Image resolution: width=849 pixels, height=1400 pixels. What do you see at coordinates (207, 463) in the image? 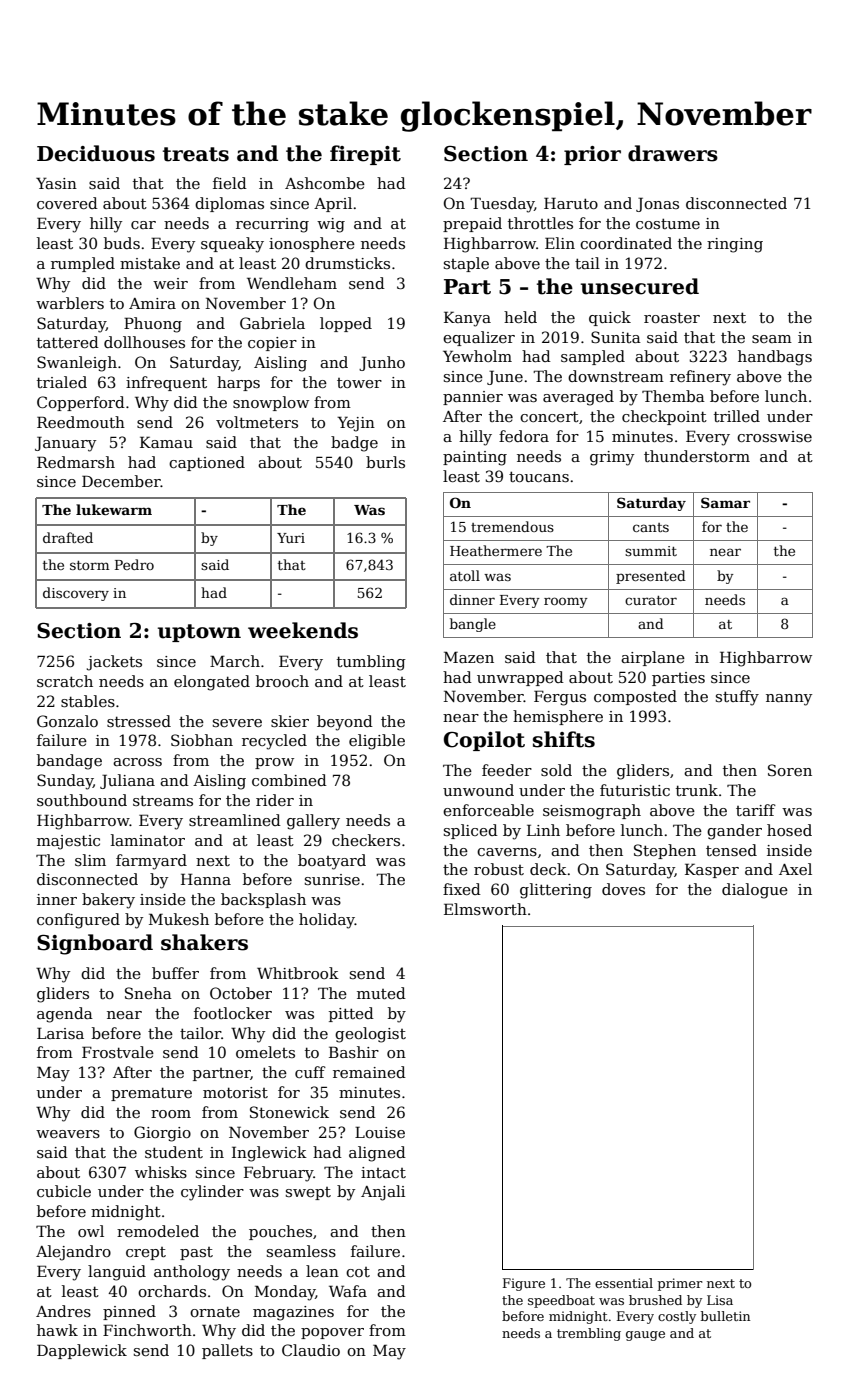
I see `captioned` at bounding box center [207, 463].
